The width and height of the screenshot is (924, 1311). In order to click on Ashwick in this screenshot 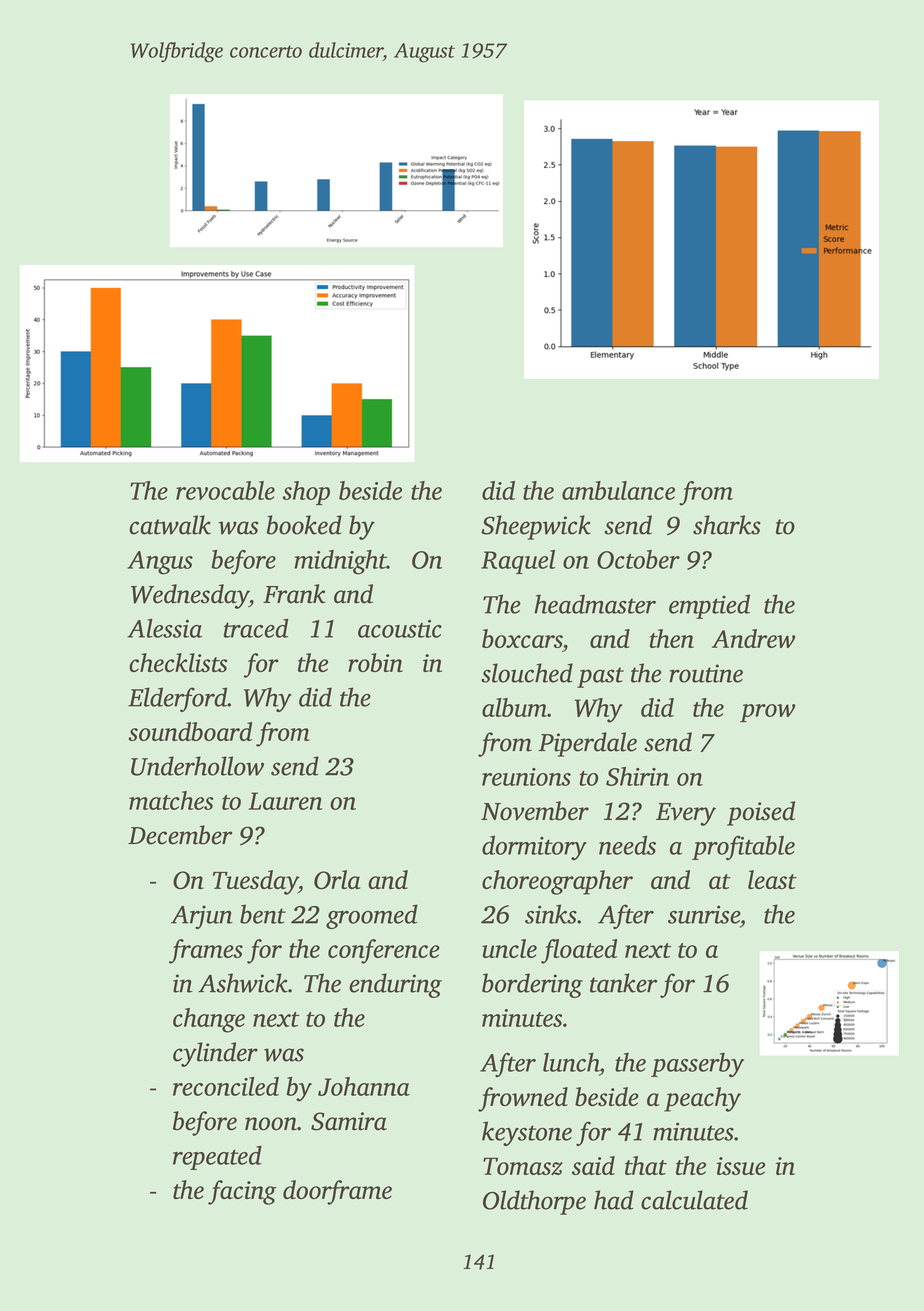, I will do `click(243, 983)`.
